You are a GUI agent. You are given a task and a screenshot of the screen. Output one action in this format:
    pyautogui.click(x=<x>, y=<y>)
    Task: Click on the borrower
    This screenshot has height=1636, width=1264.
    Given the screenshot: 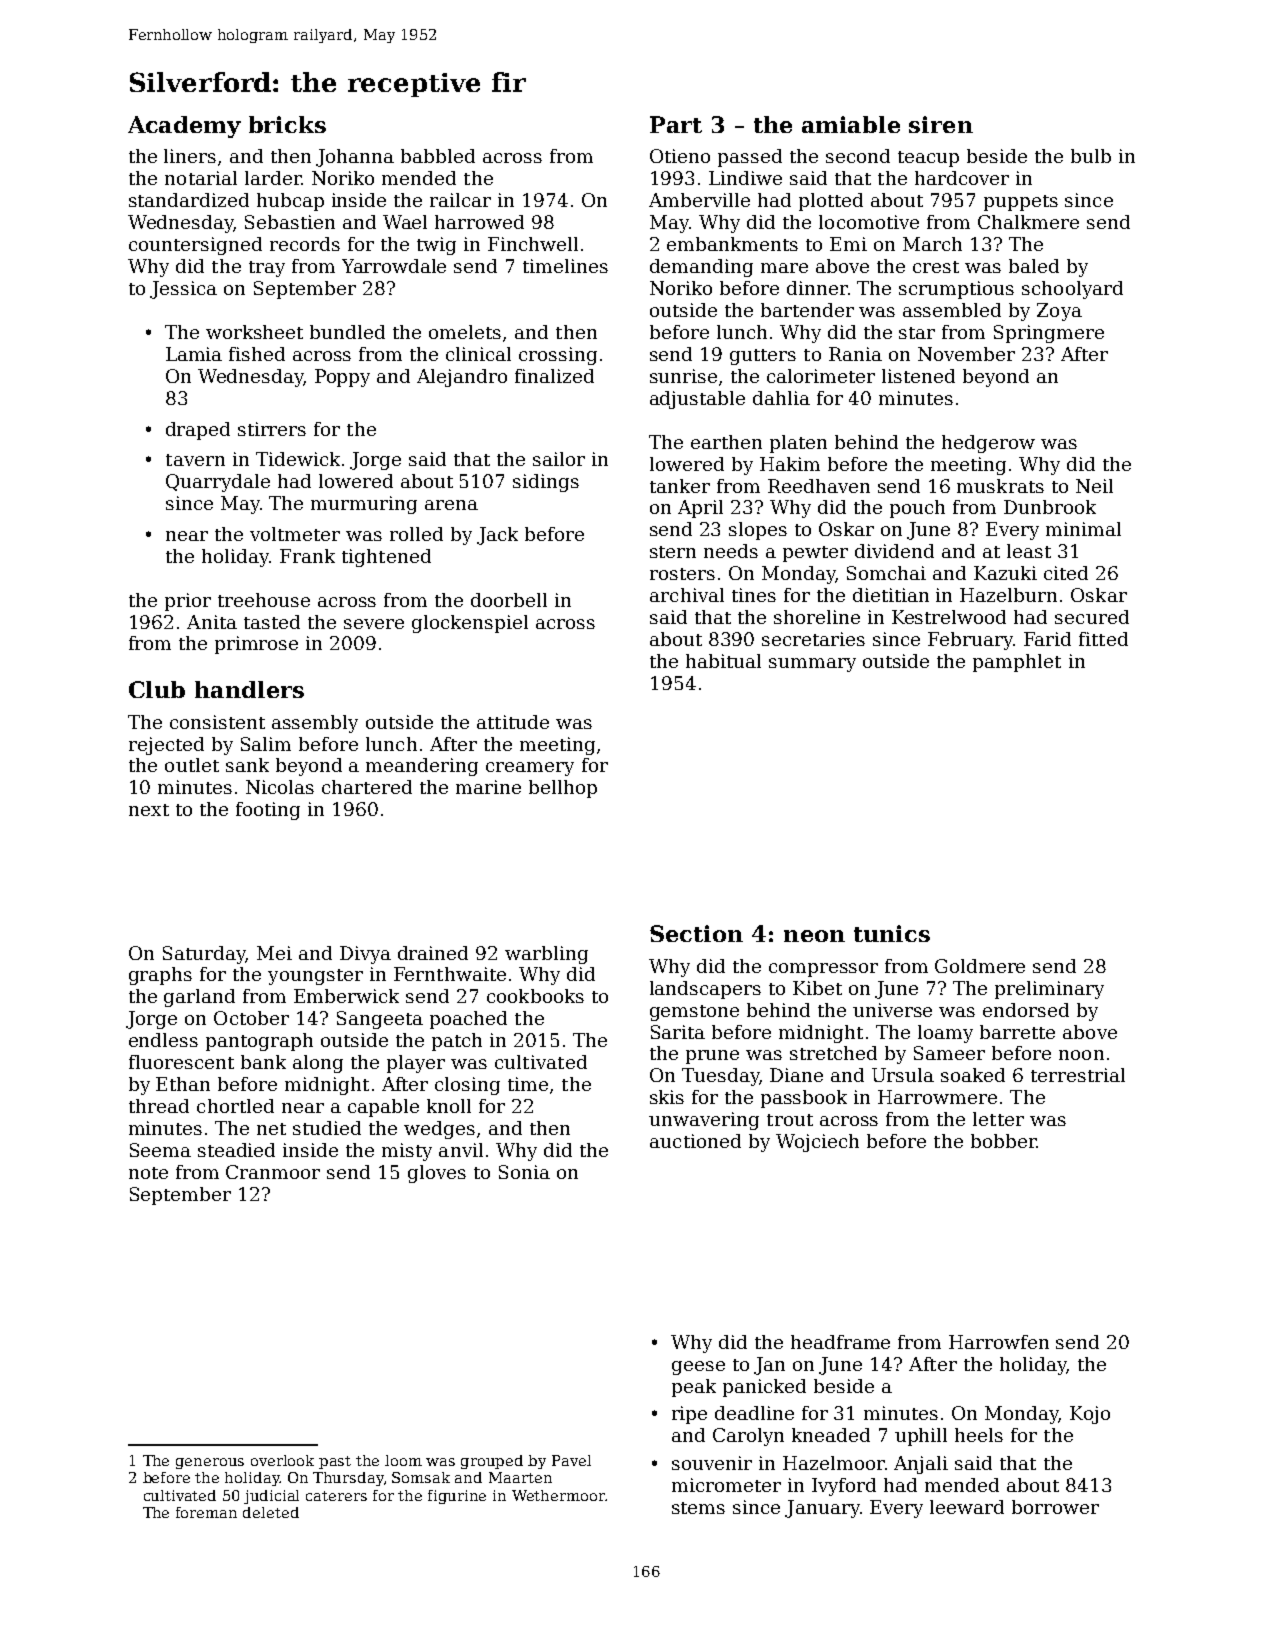 What is the action you would take?
    pyautogui.click(x=1055, y=1507)
